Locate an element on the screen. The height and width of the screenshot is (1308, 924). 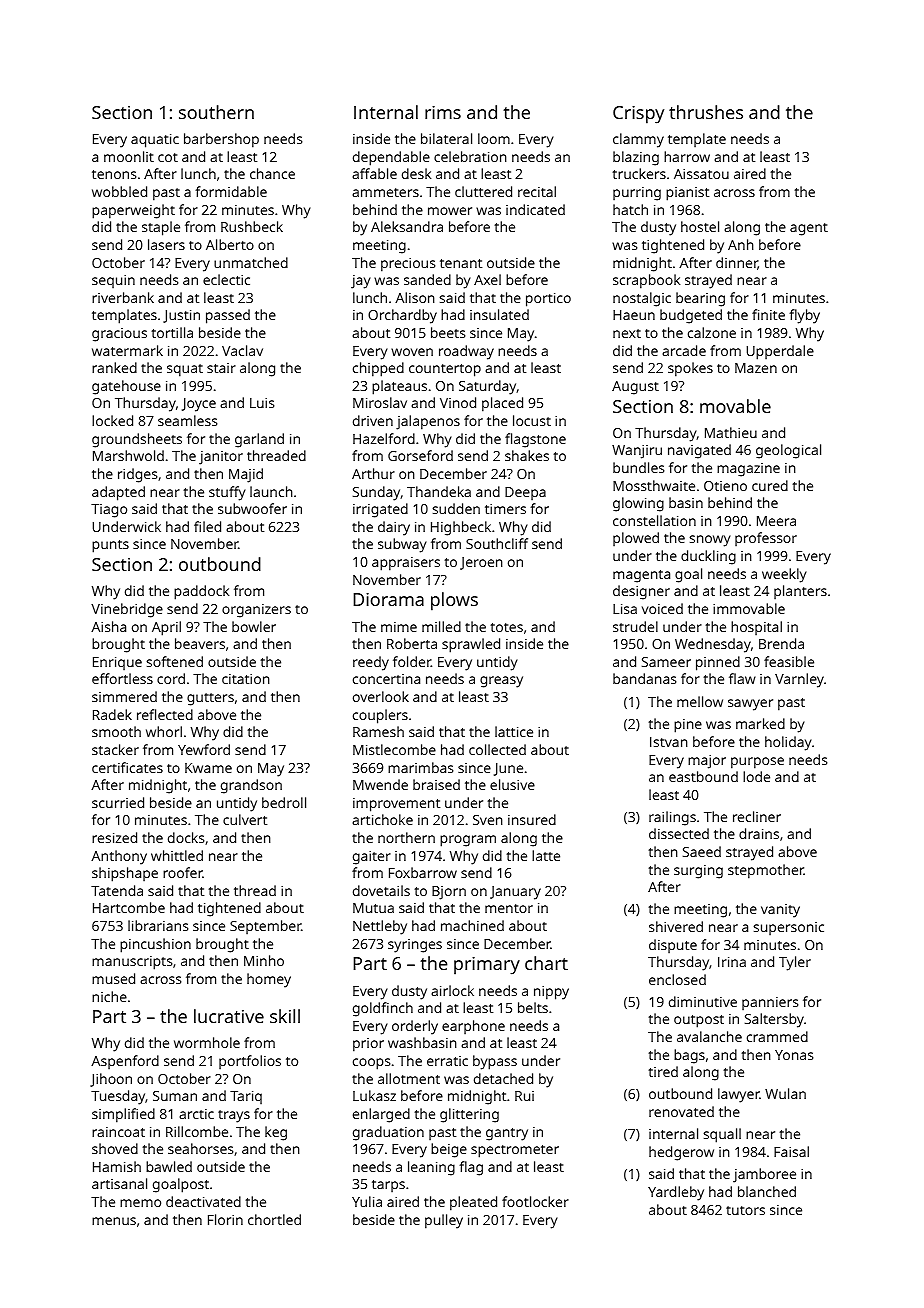
docks is located at coordinates (186, 837).
